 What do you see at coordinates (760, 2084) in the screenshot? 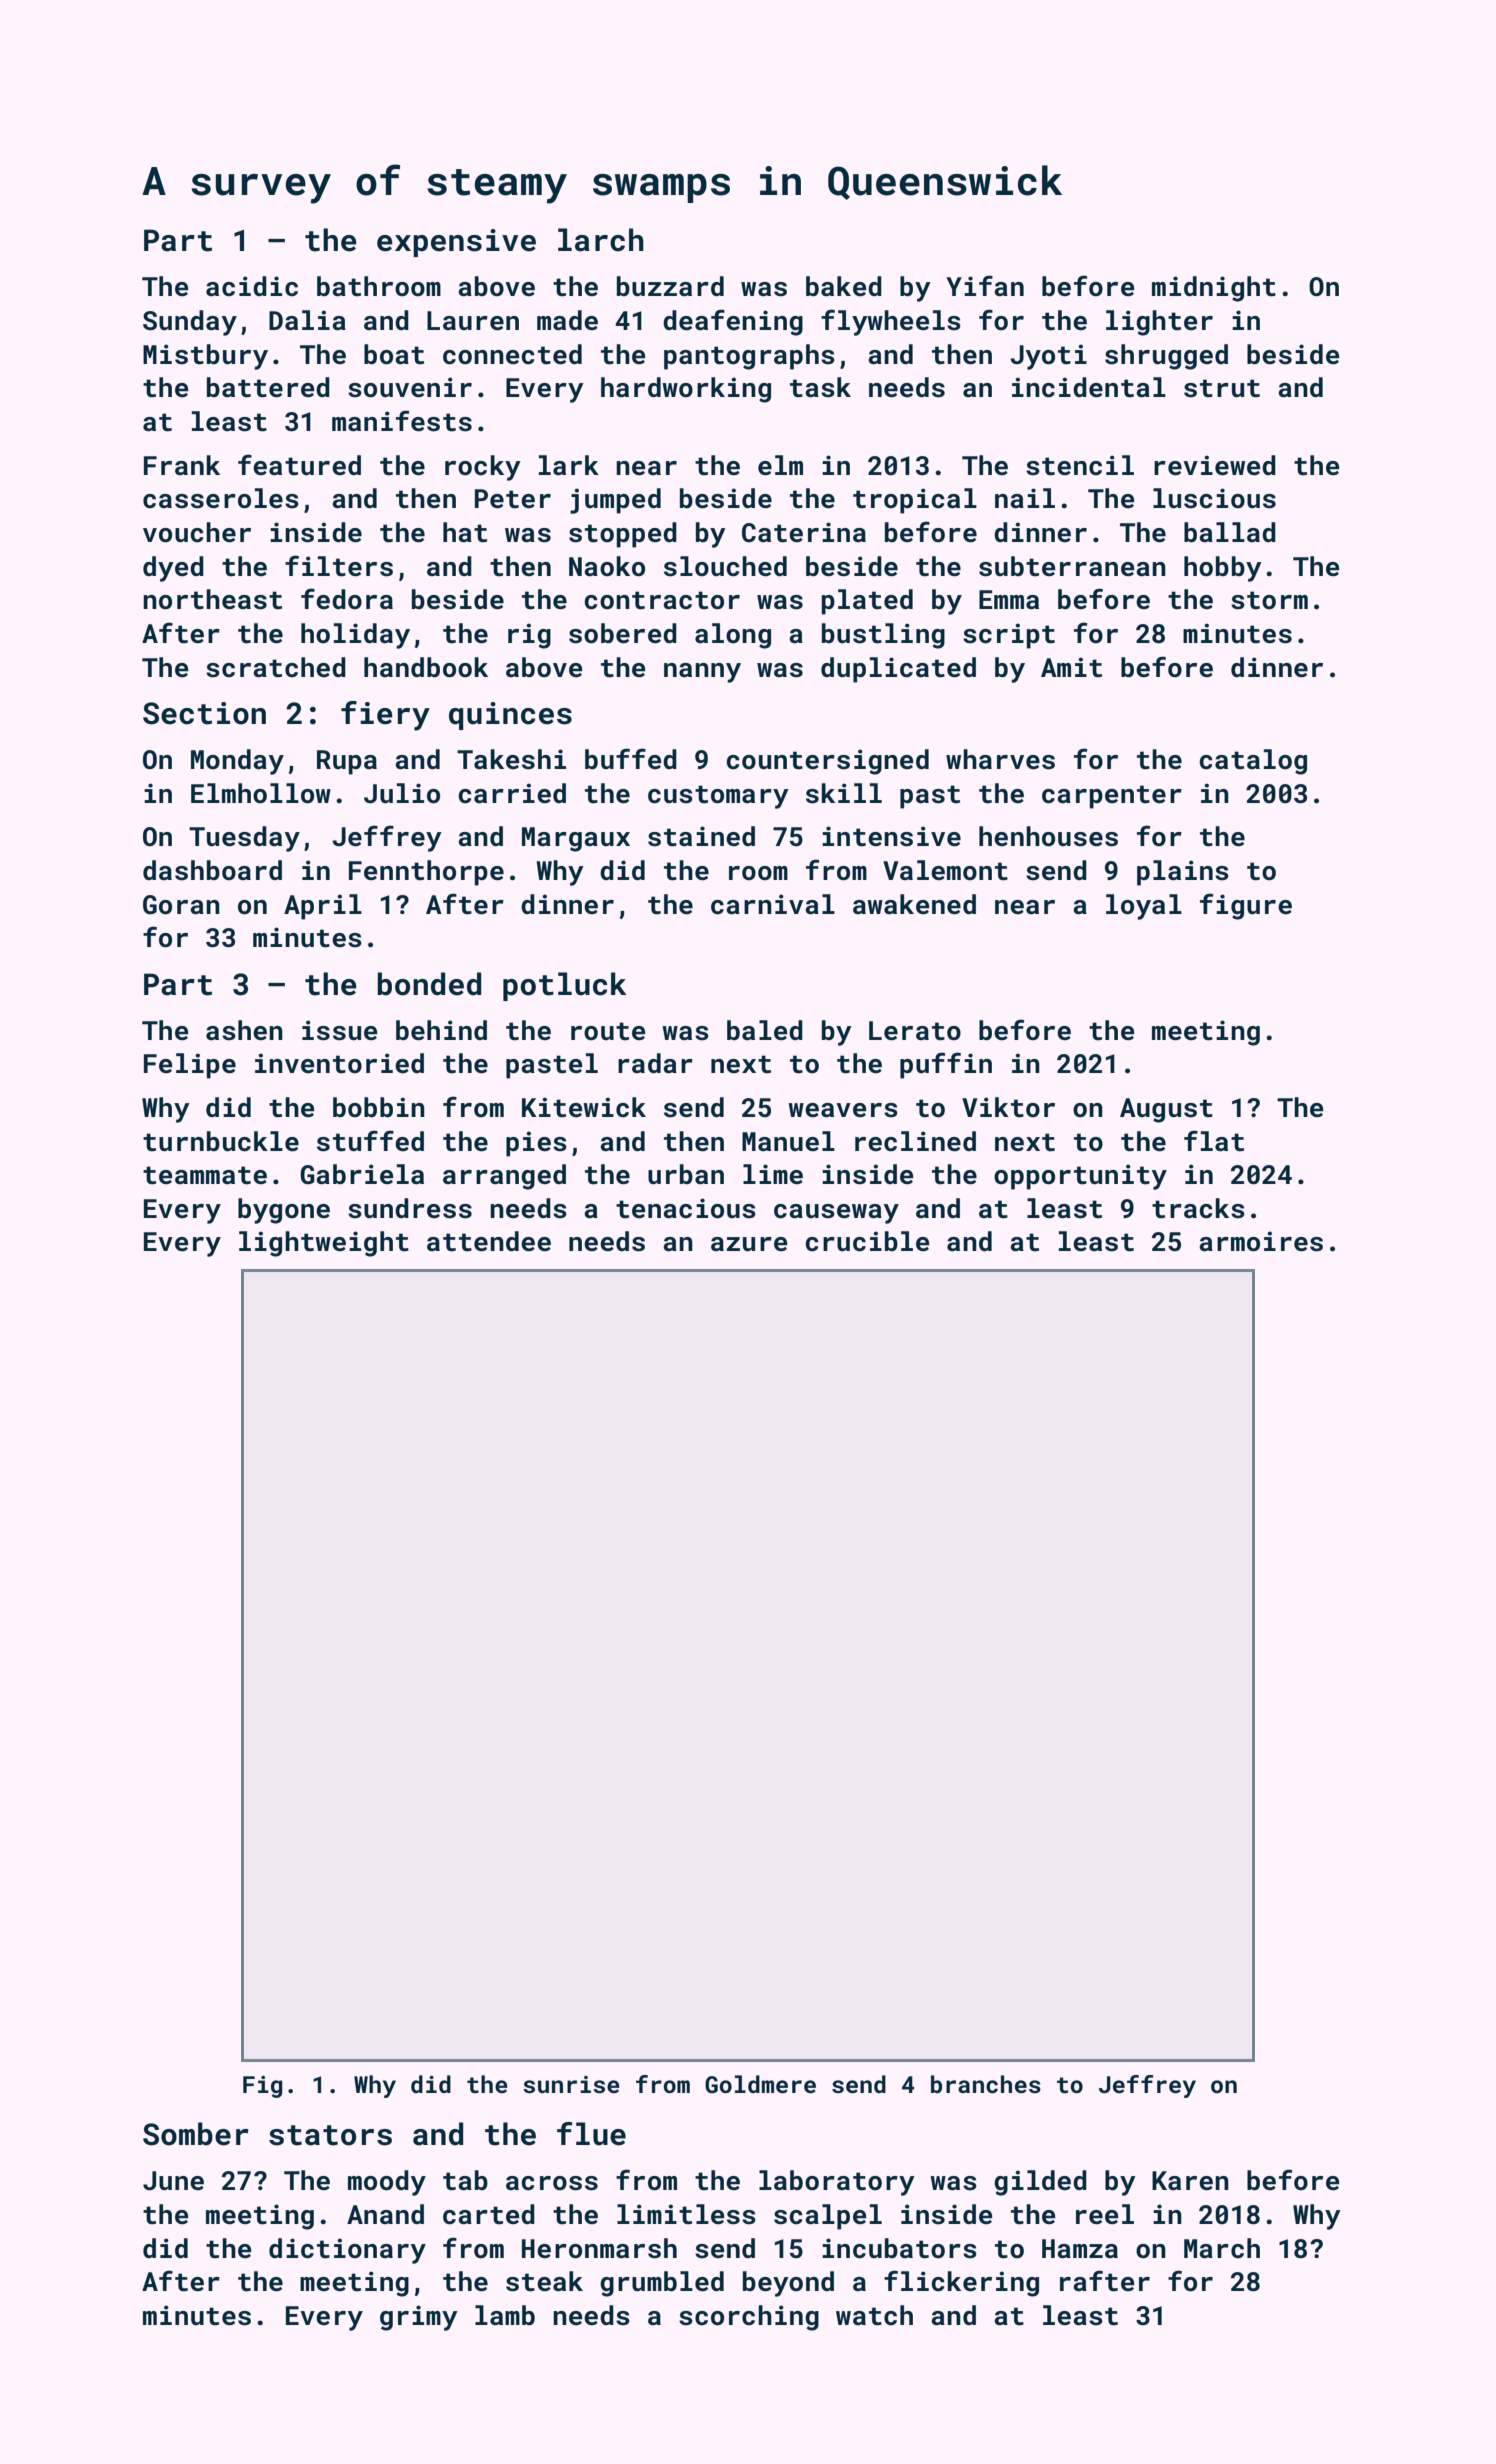
I see `Goldmere` at bounding box center [760, 2084].
